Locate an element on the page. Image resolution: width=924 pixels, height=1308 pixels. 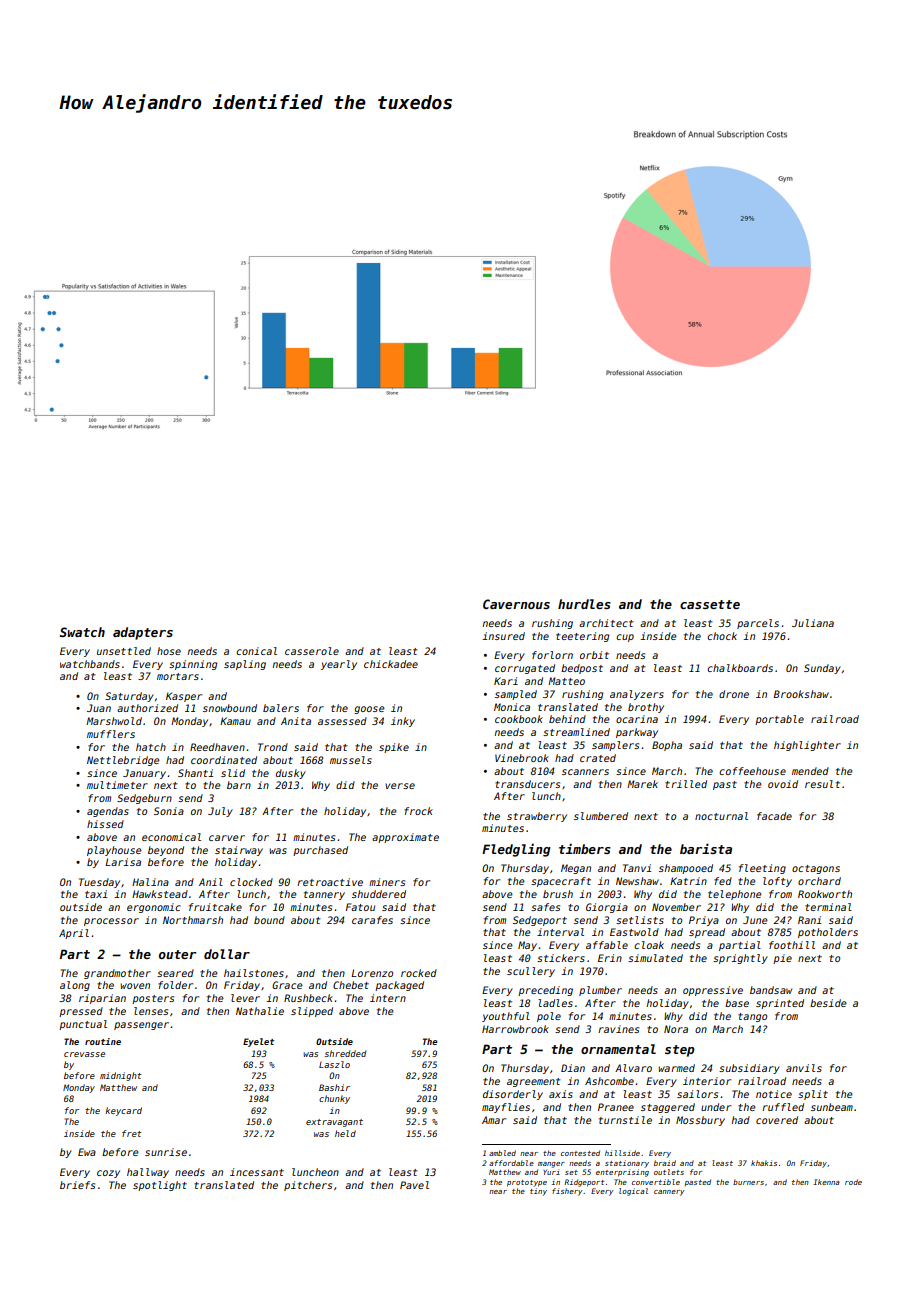
result is located at coordinates (822, 784).
